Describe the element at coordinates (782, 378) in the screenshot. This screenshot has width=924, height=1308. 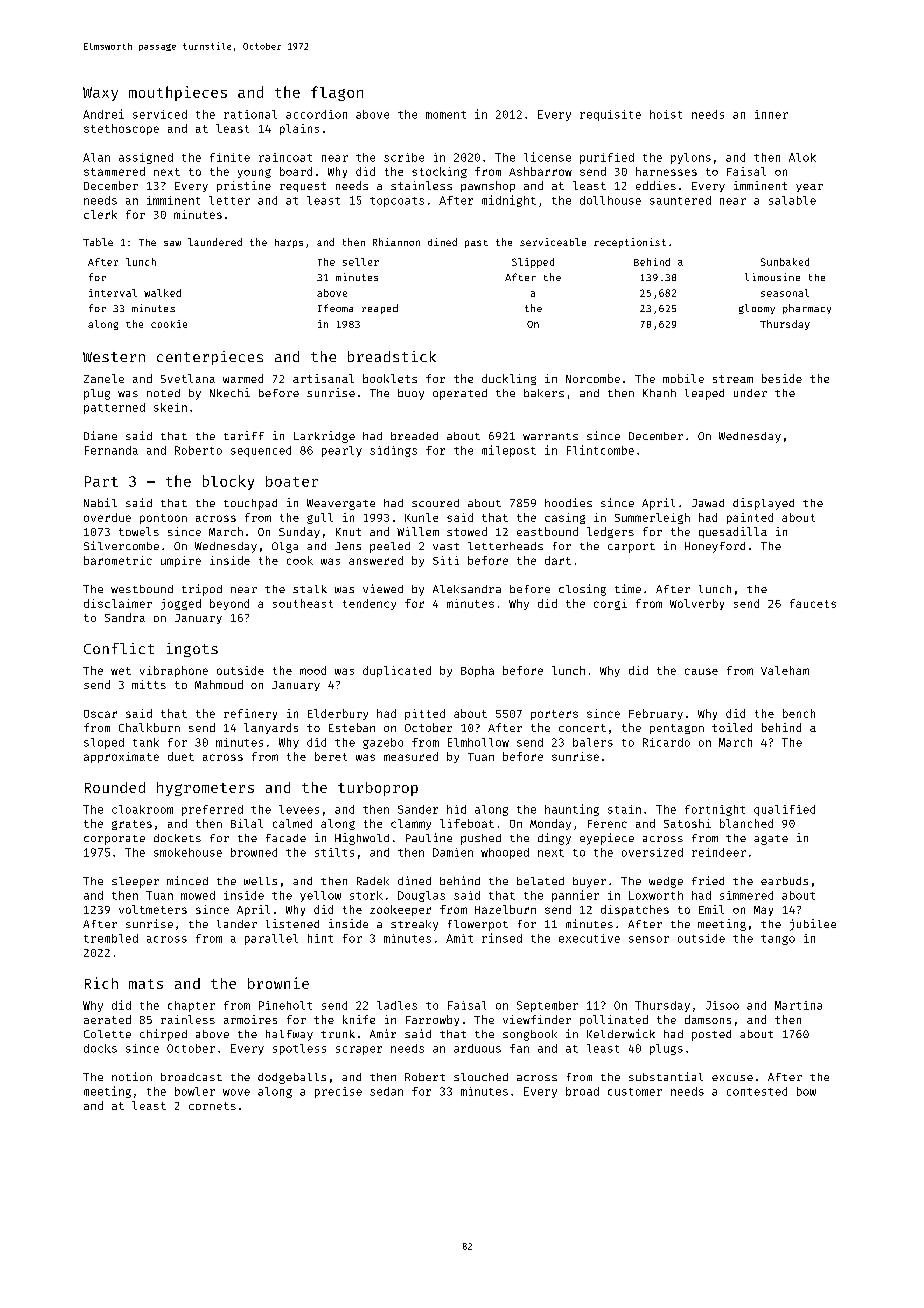
I see `beside` at that location.
